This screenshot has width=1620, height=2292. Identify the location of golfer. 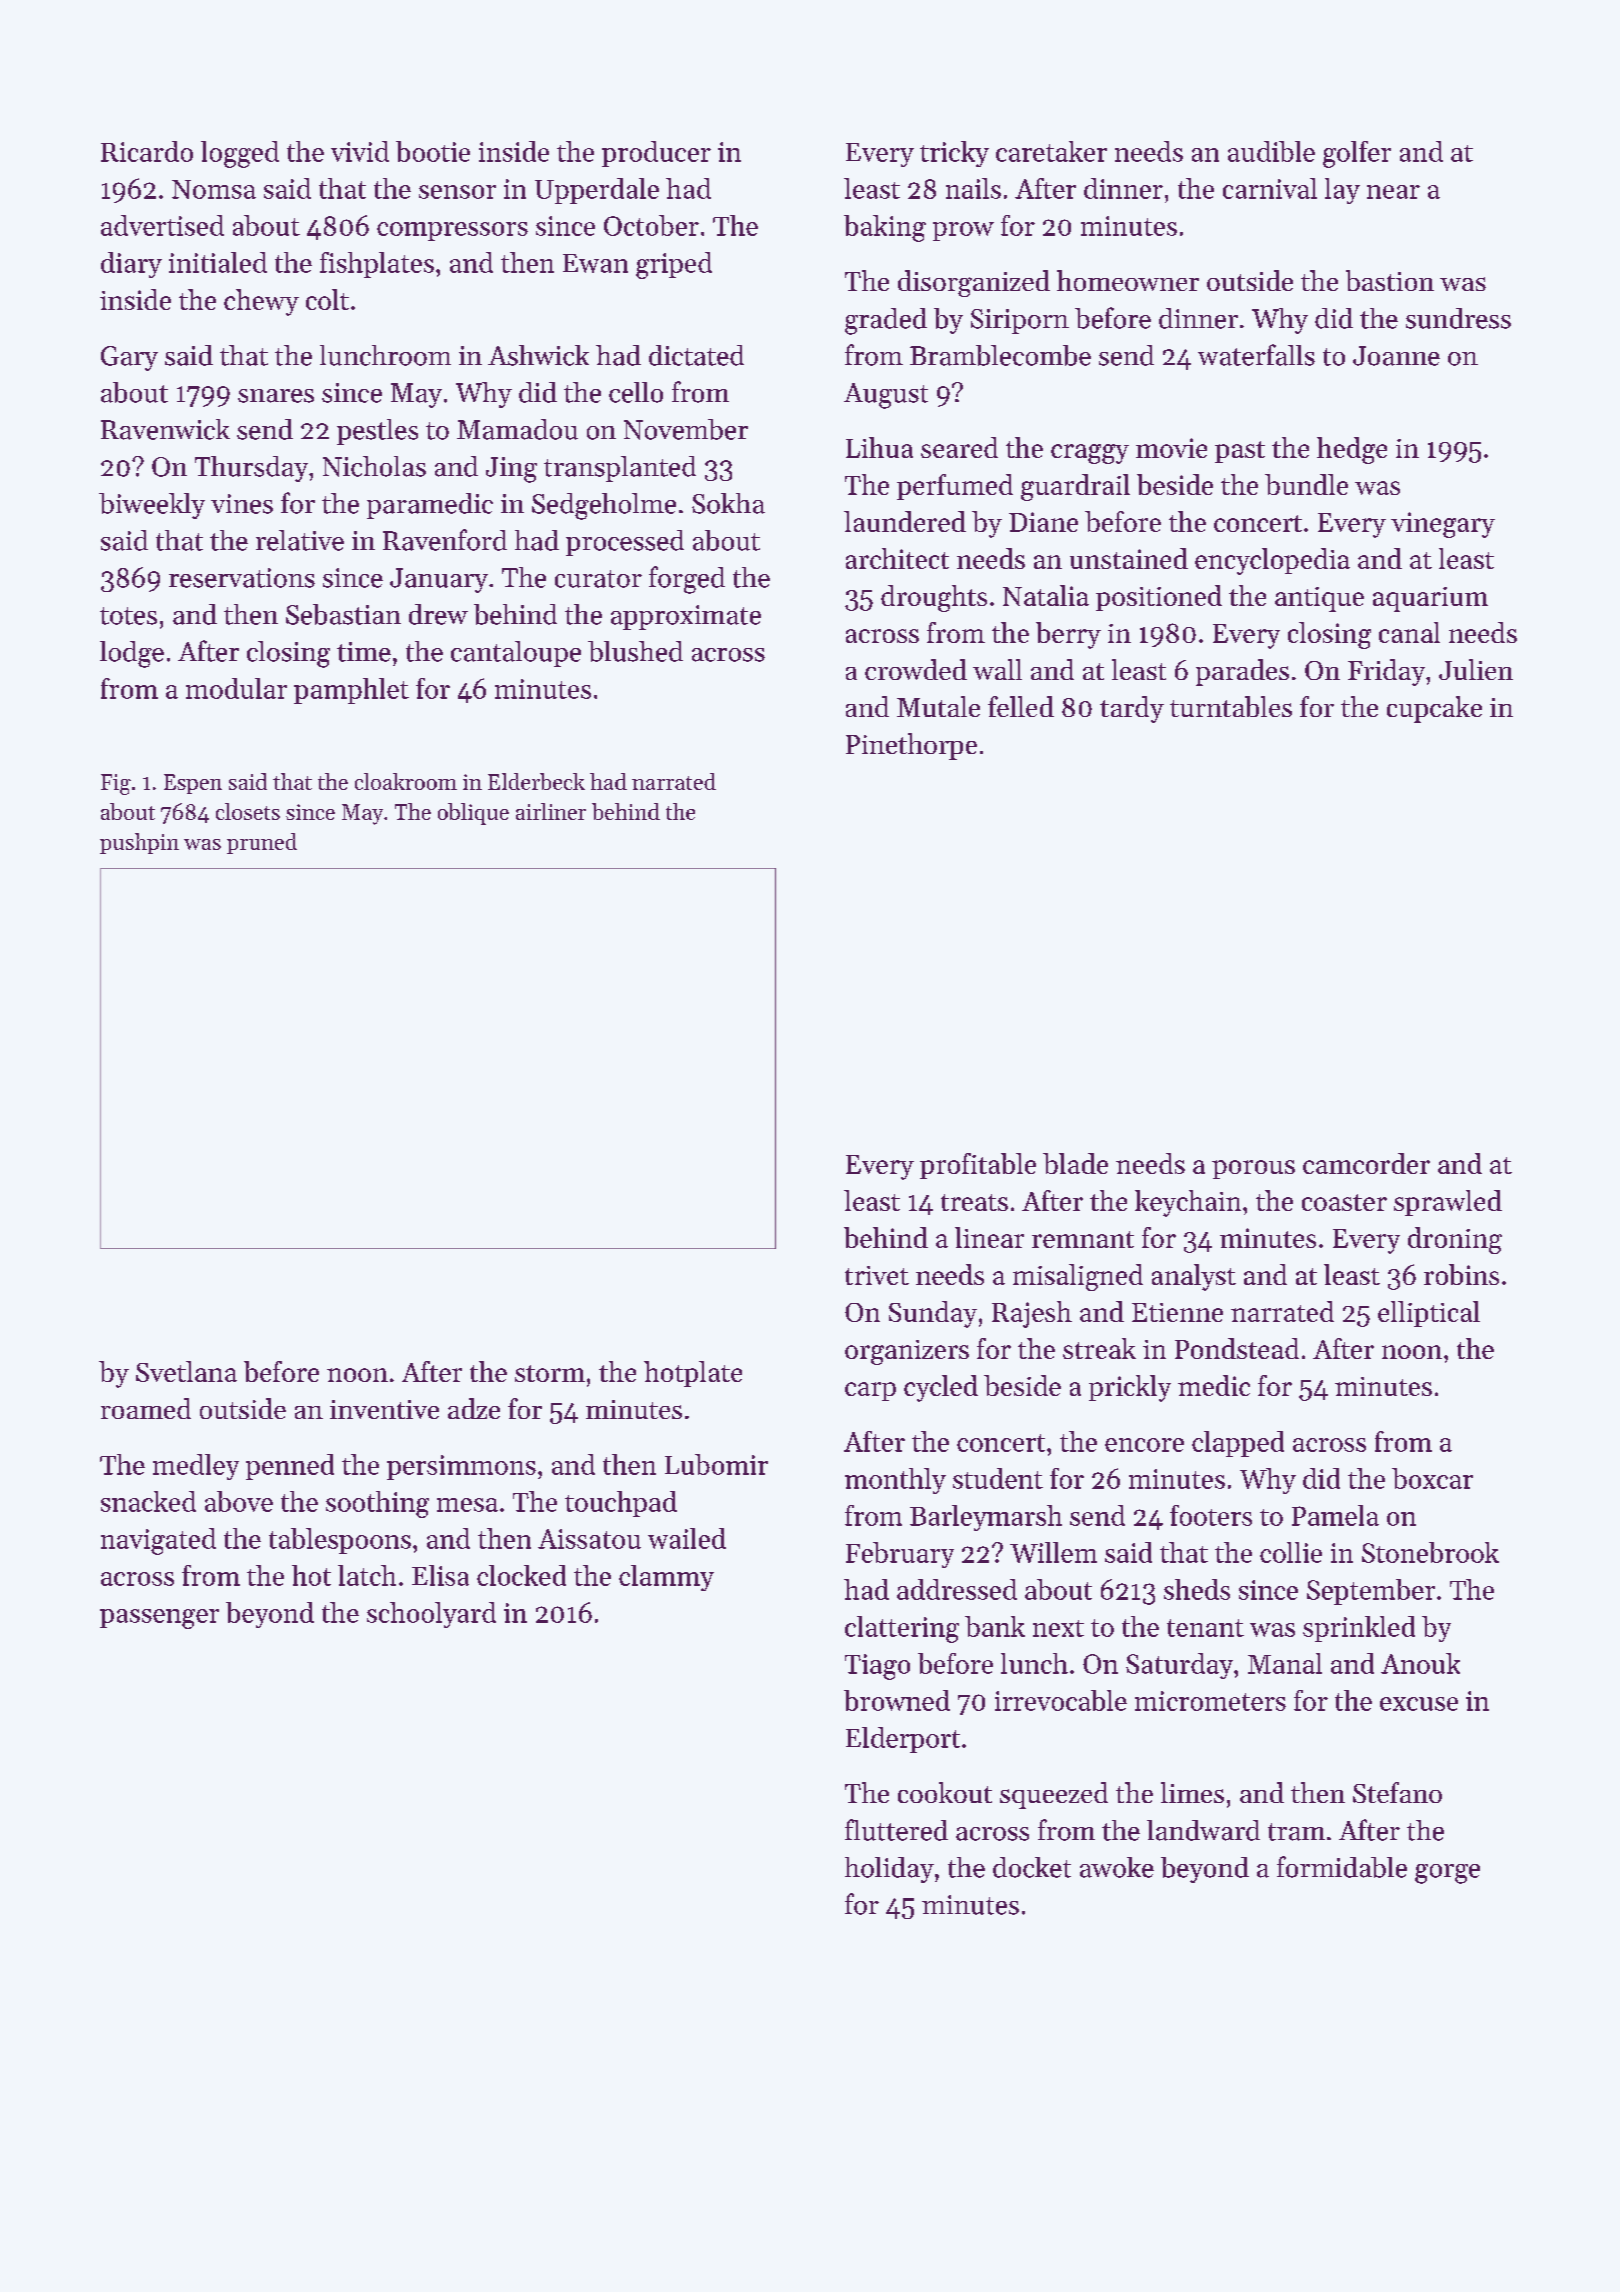
(1357, 154).
